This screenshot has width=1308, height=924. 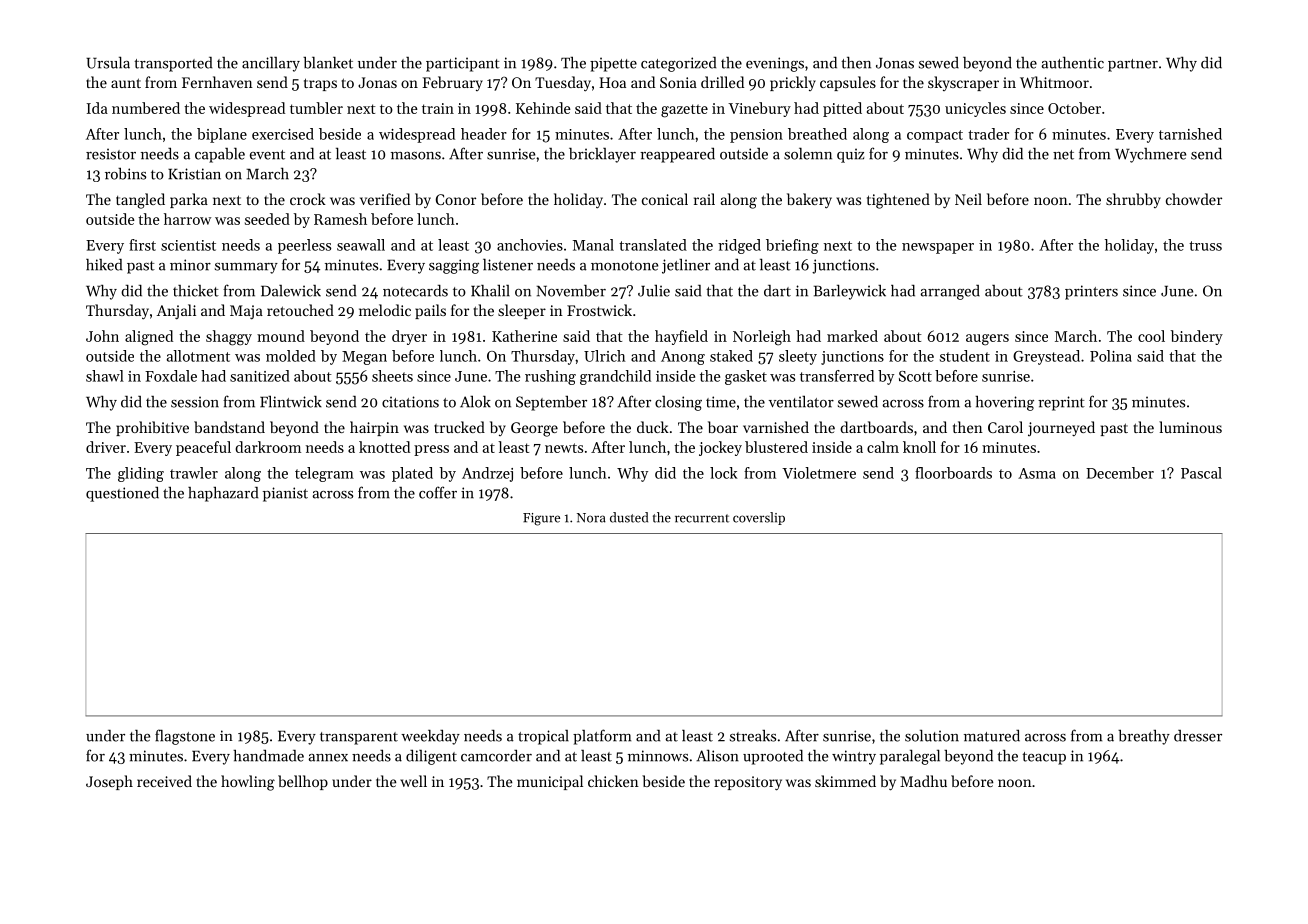 What do you see at coordinates (316, 108) in the screenshot?
I see `tumbler` at bounding box center [316, 108].
